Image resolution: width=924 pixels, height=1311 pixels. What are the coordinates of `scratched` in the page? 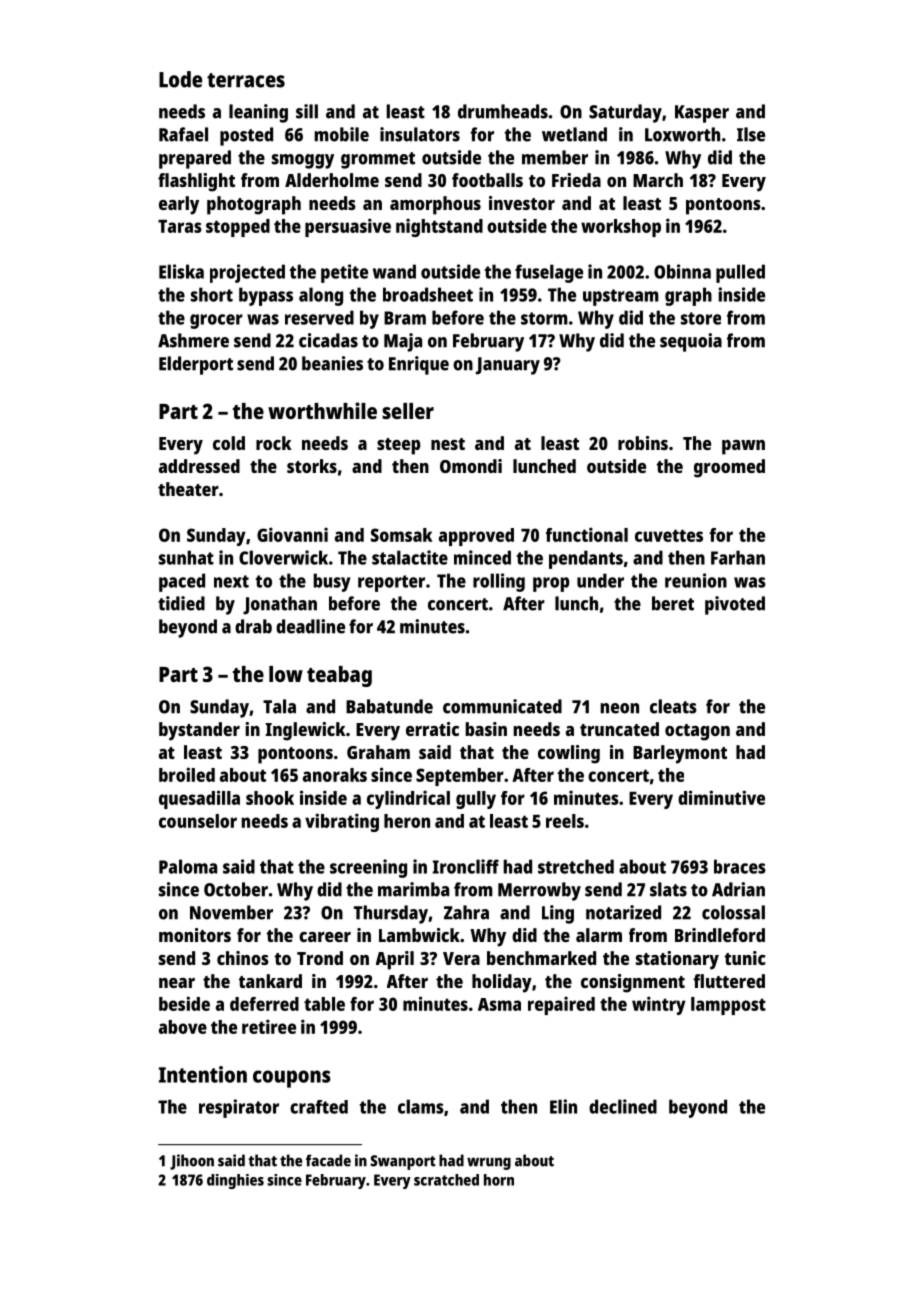 It's located at (446, 1180).
